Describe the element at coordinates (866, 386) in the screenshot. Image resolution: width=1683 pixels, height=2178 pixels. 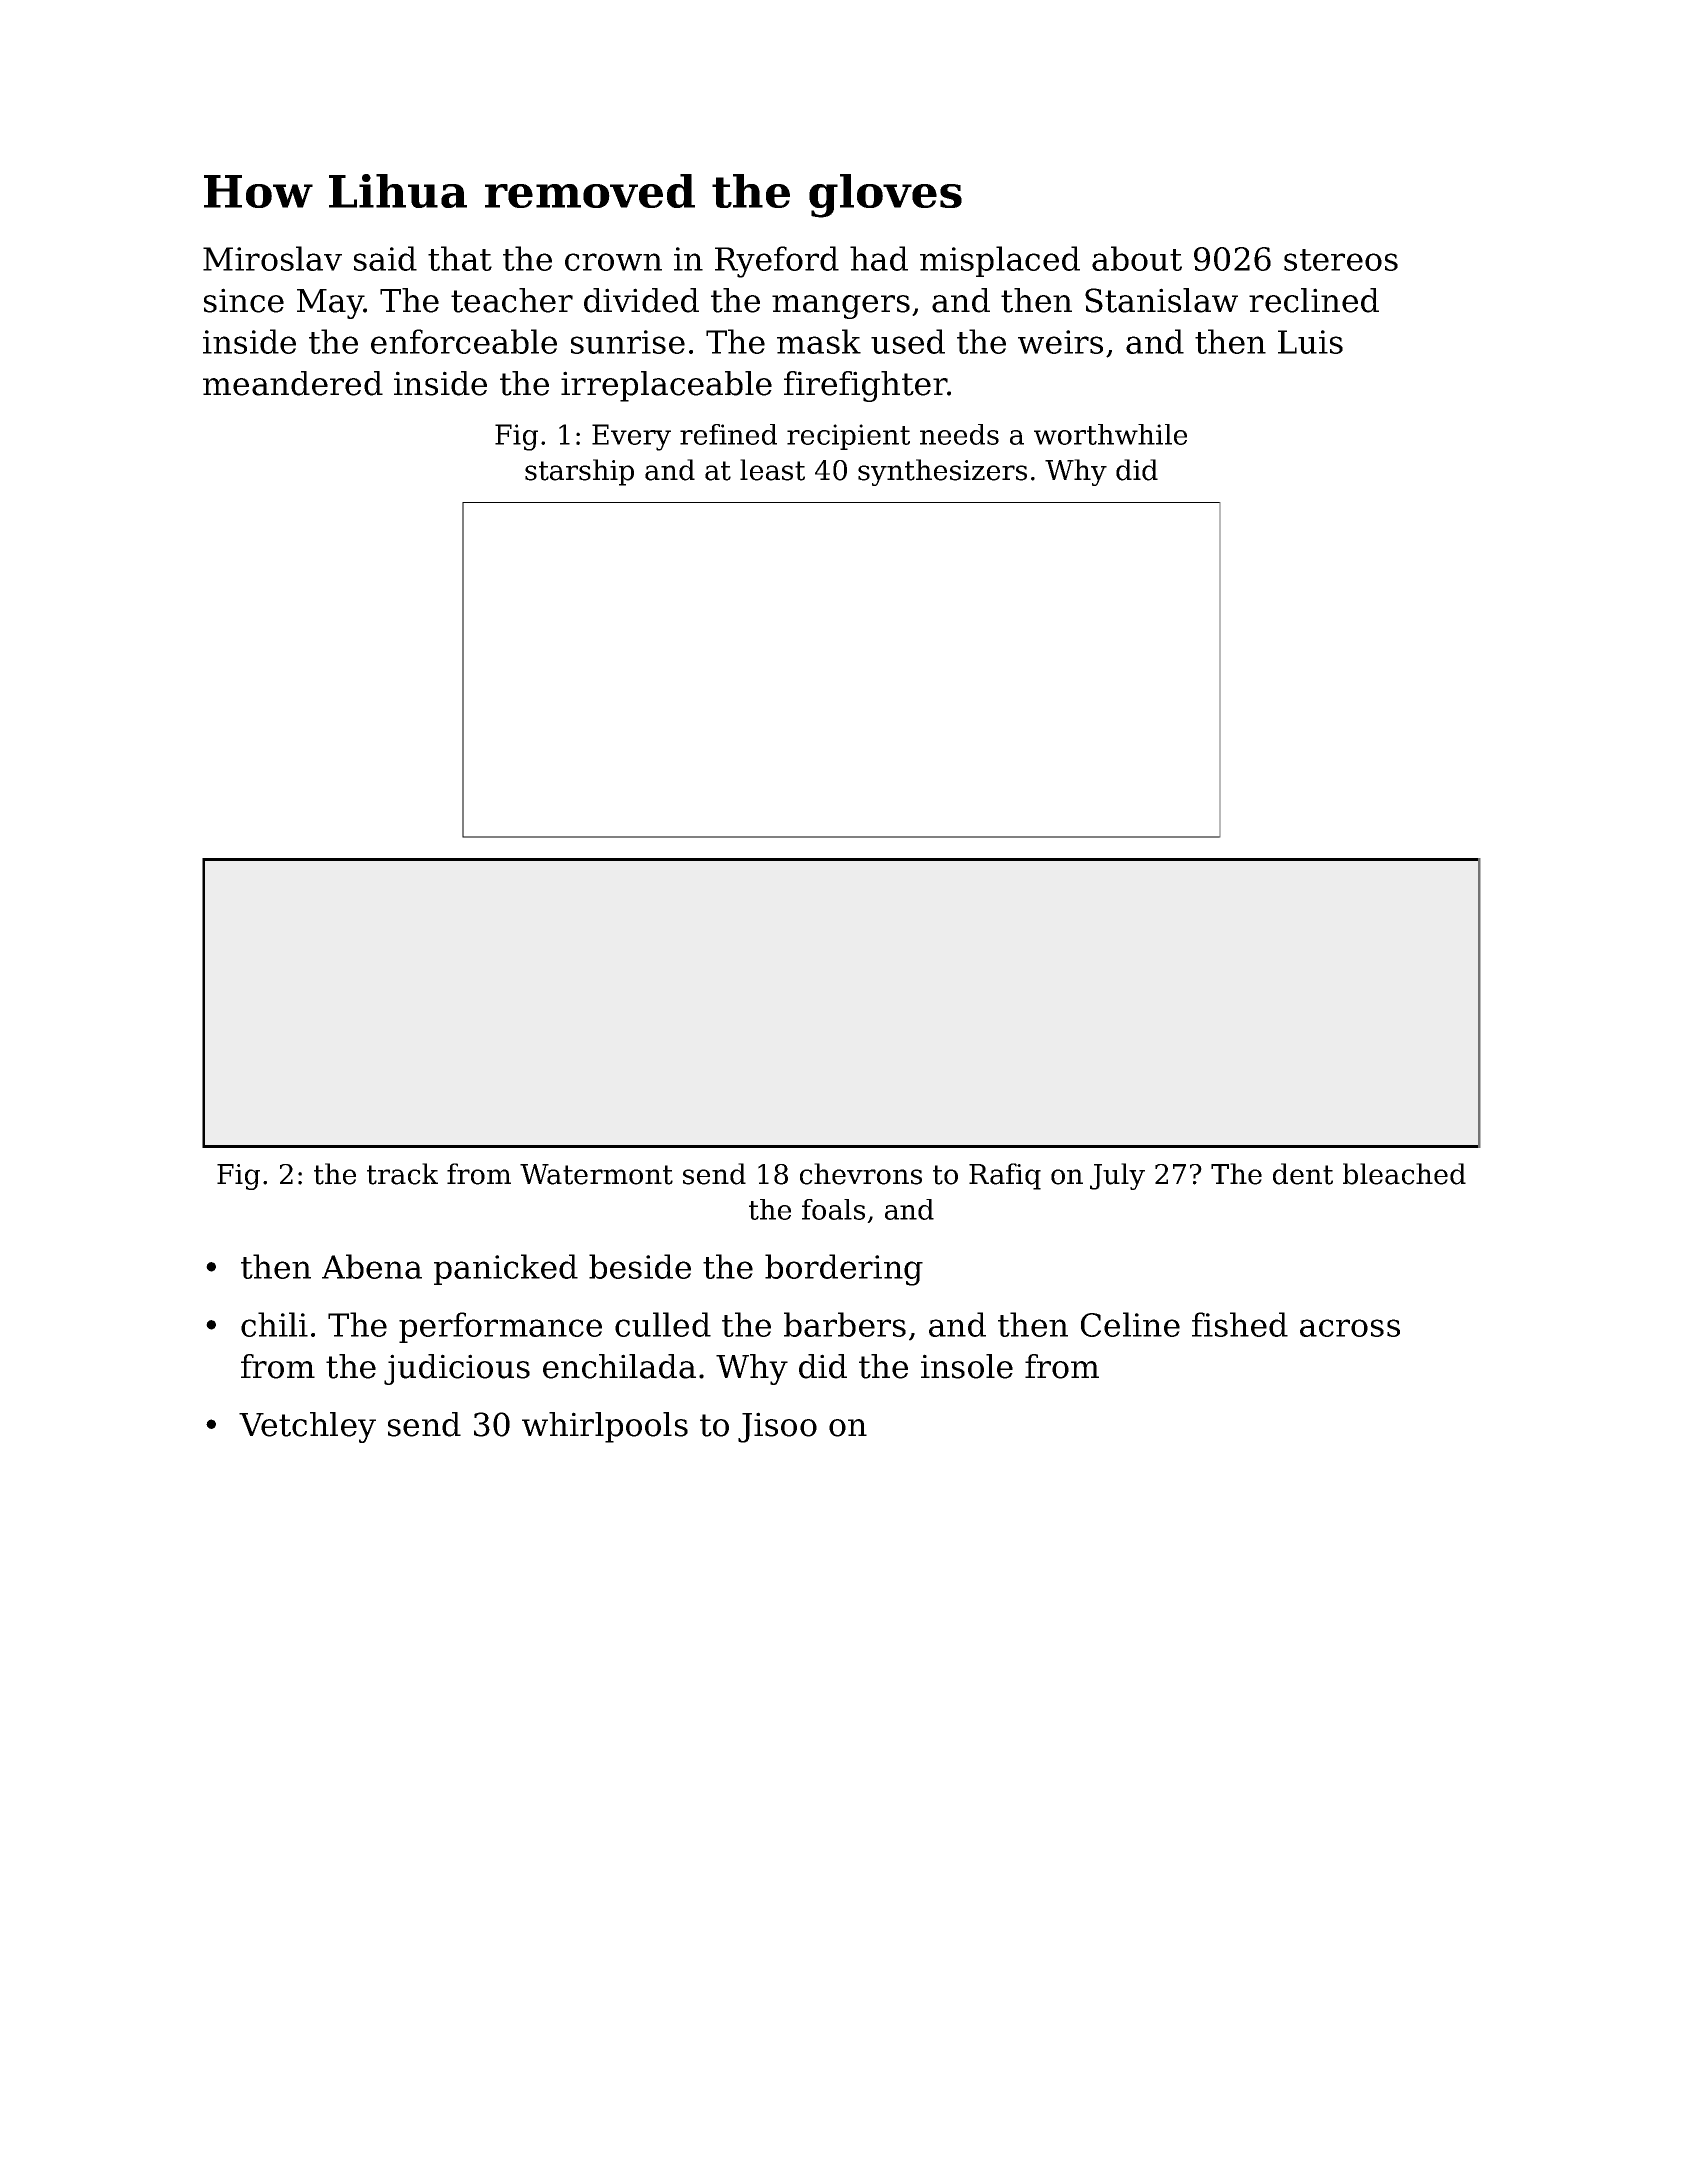
I see `firefighter` at that location.
